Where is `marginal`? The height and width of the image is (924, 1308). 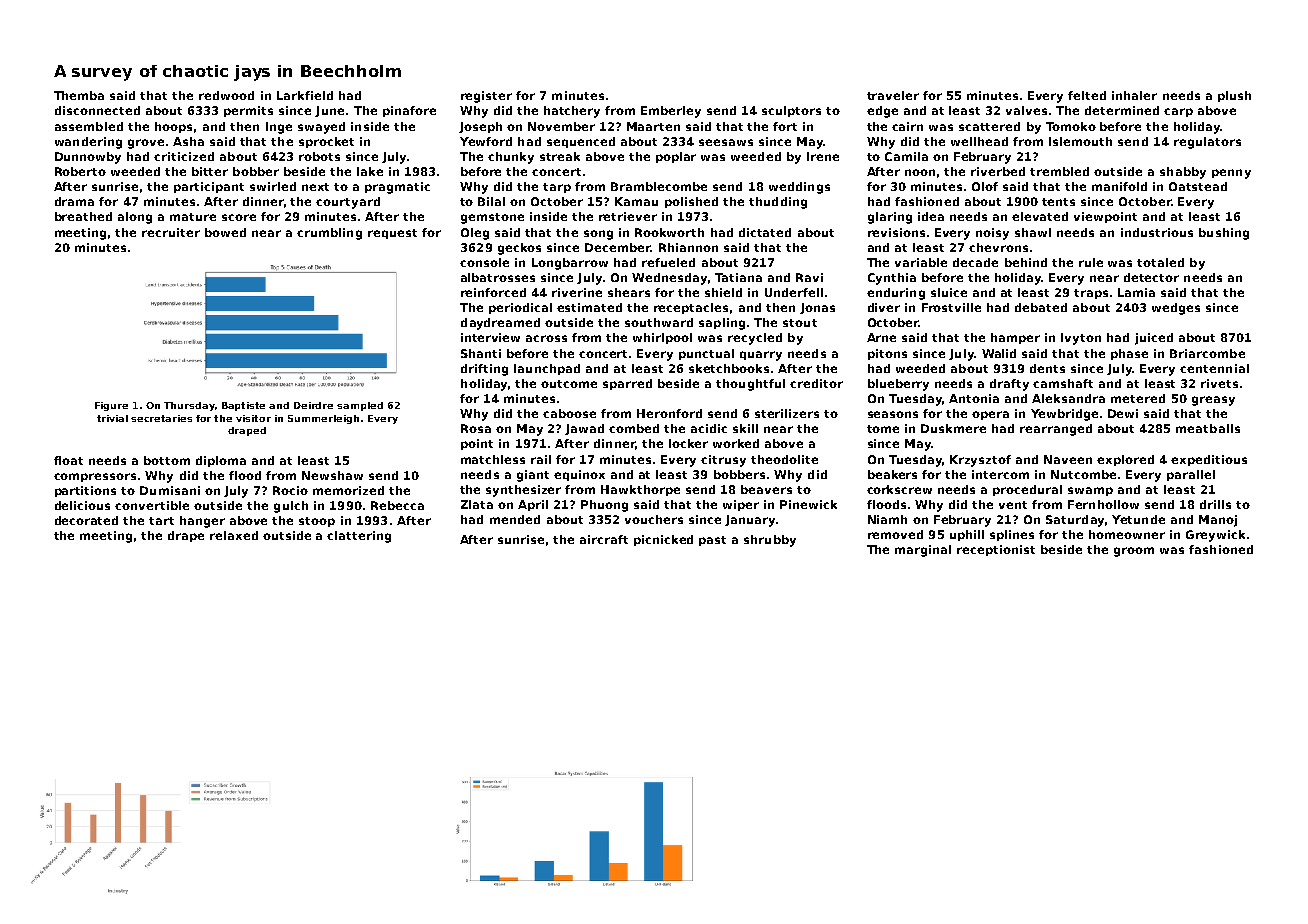
marginal is located at coordinates (923, 551).
